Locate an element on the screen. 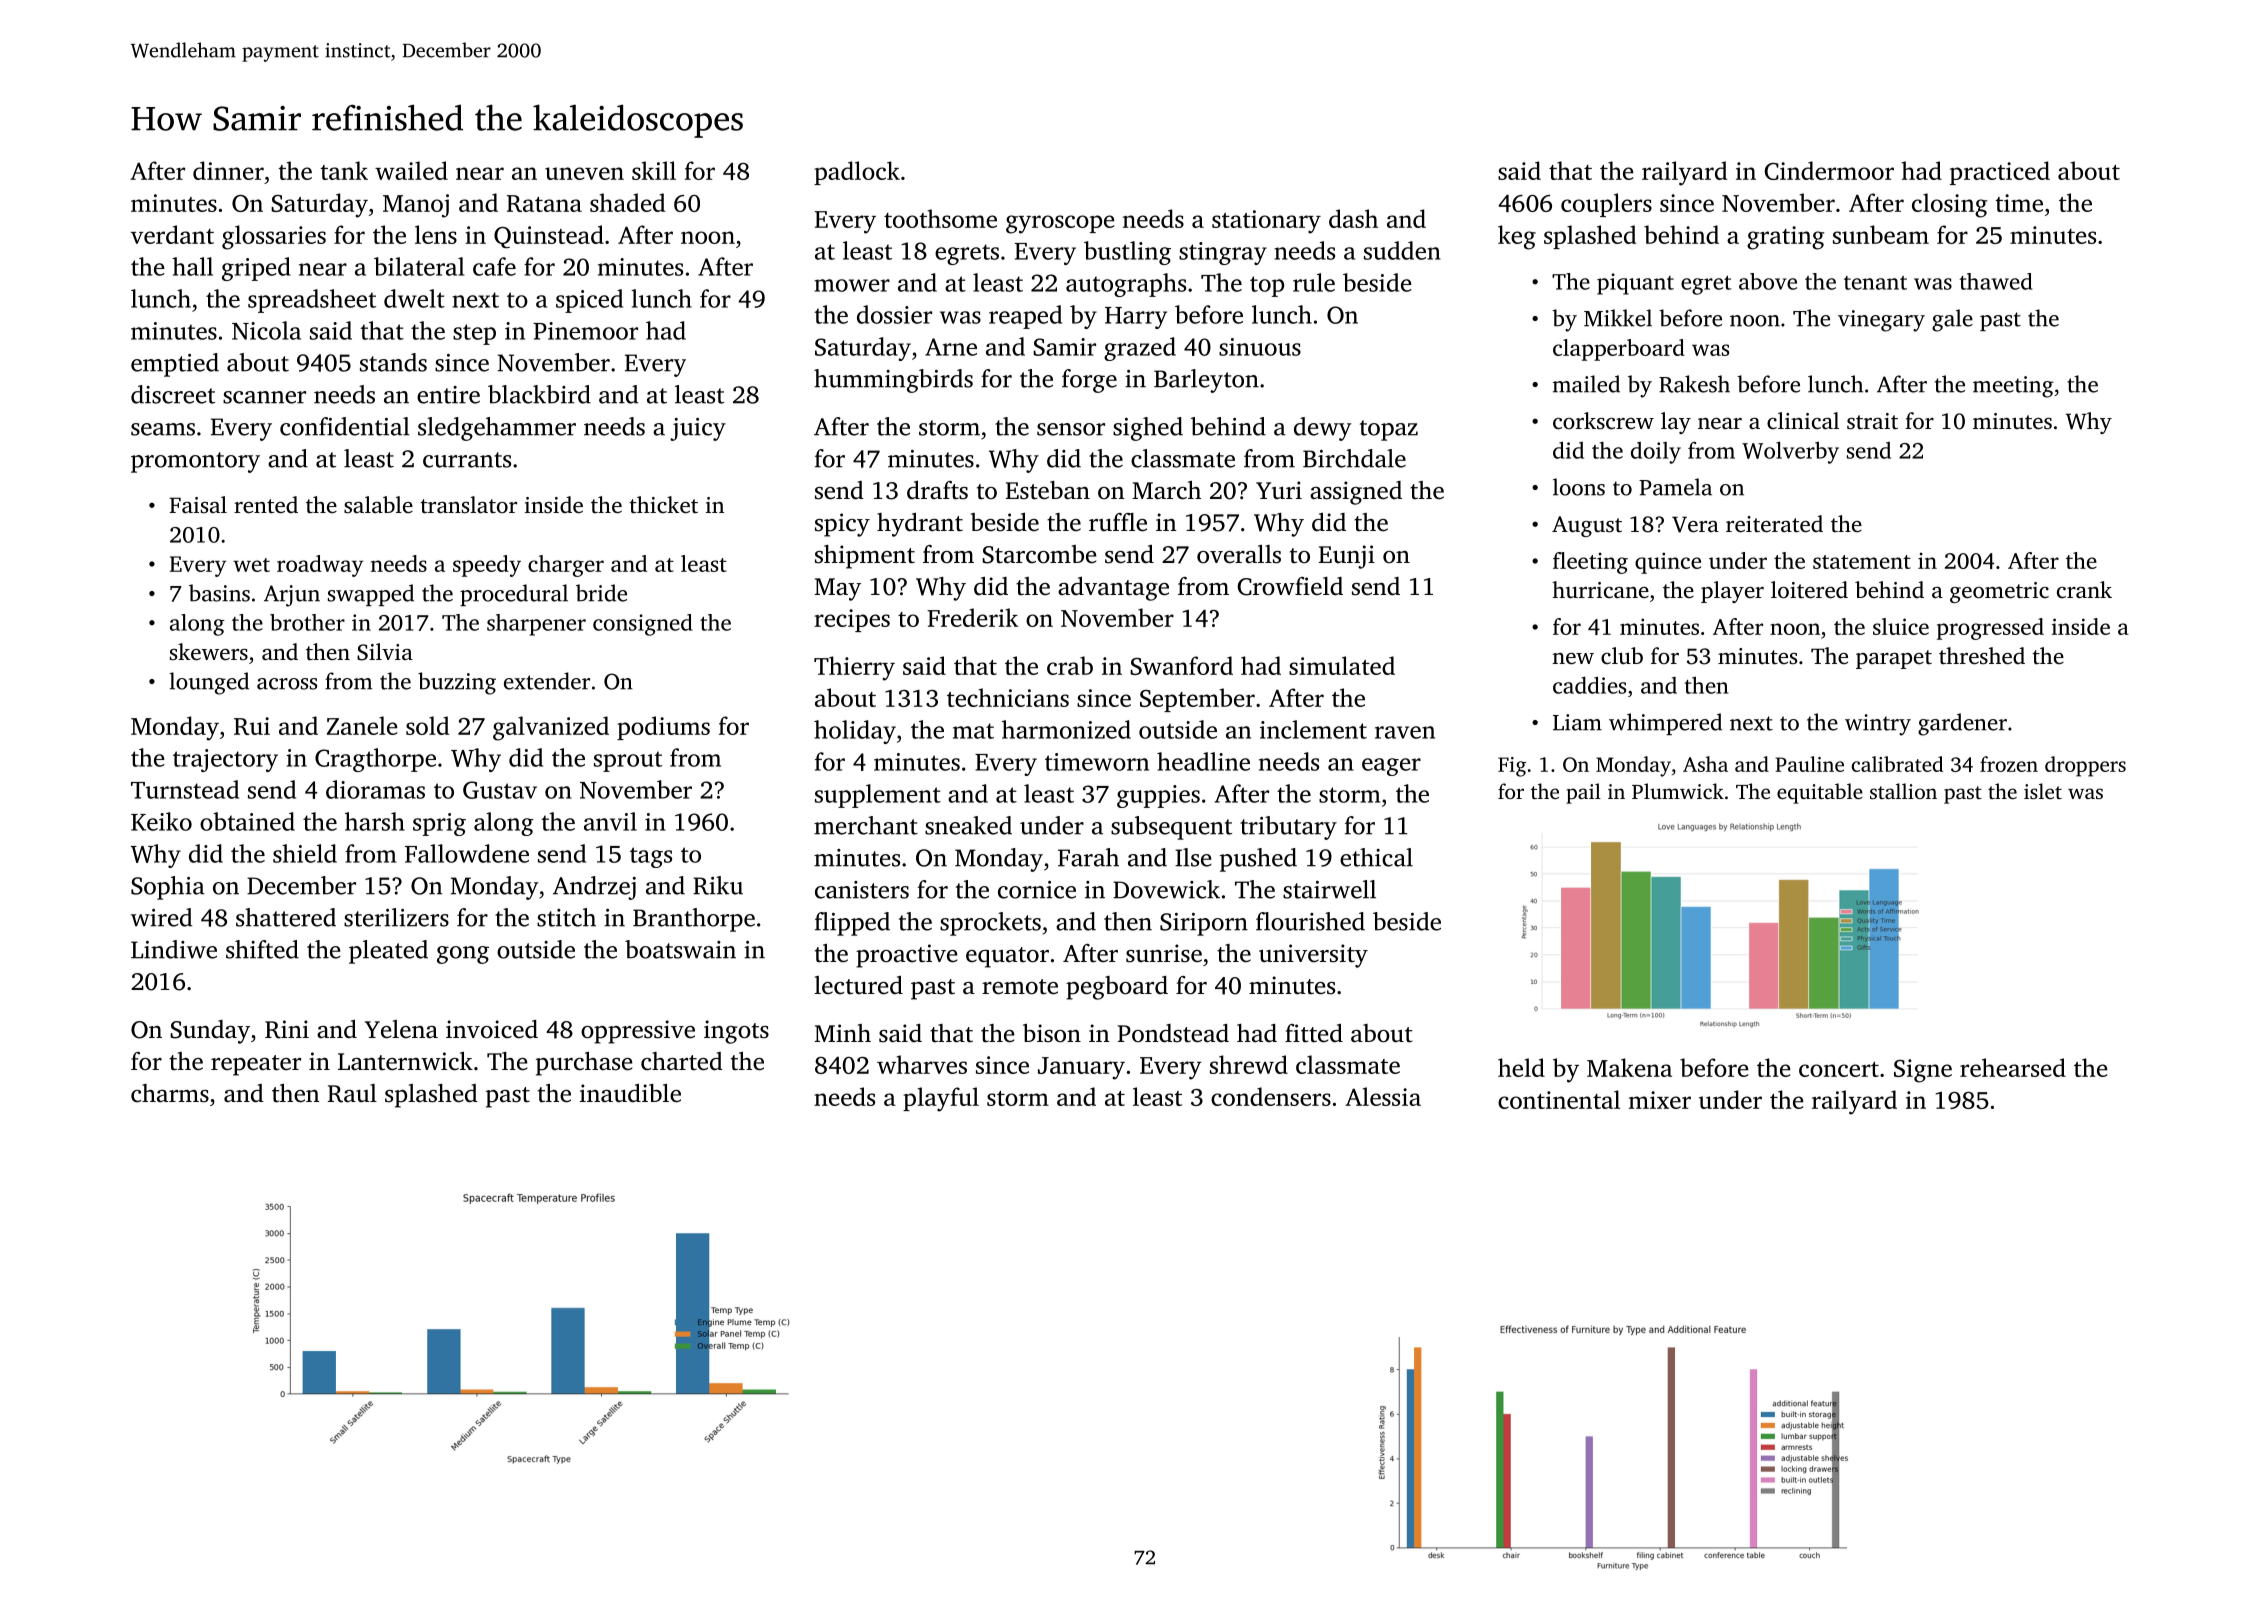  clapperboard is located at coordinates (1619, 350).
